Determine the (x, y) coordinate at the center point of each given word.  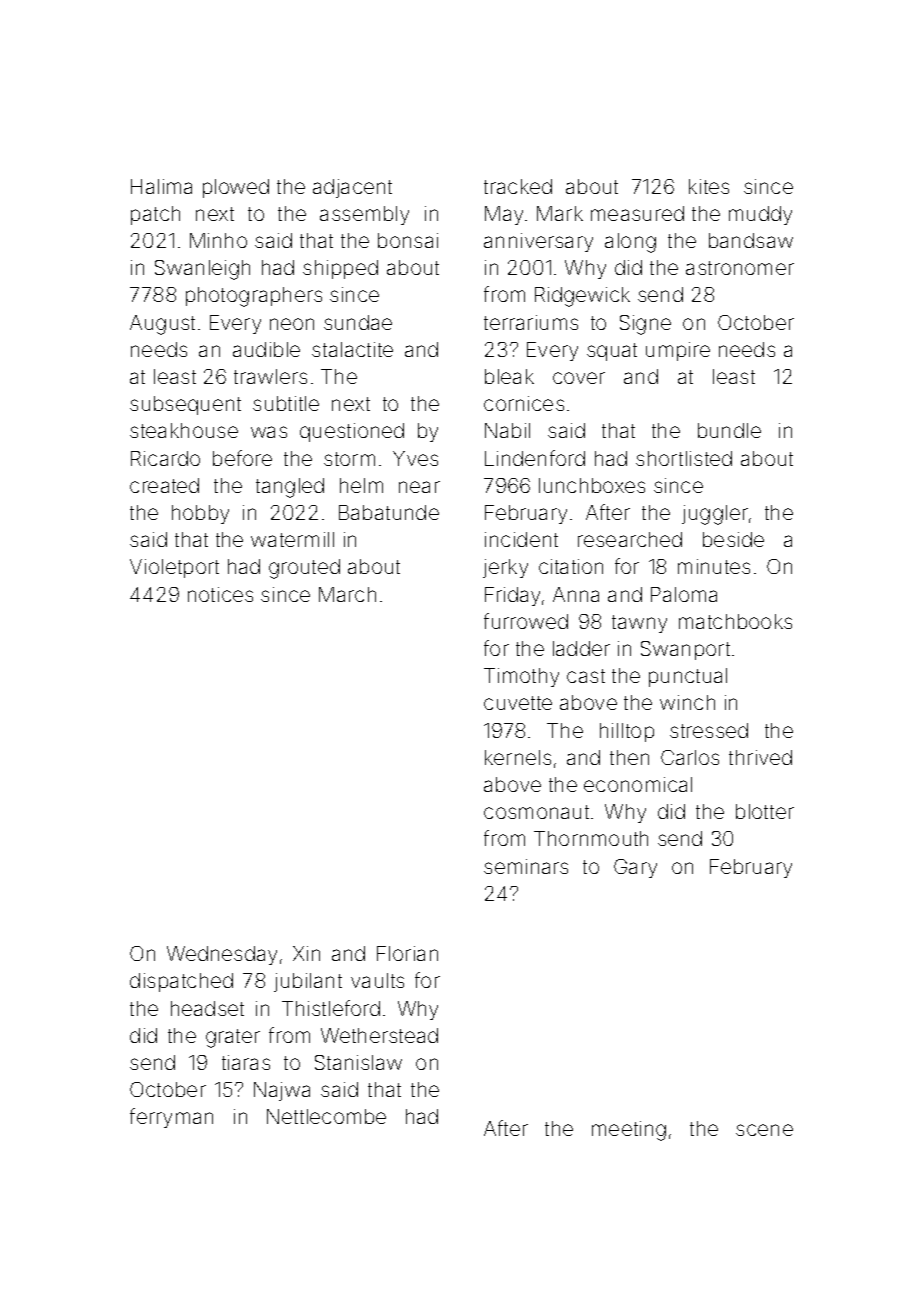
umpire (678, 351)
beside (733, 539)
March (347, 594)
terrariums (531, 322)
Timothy (521, 677)
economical (638, 784)
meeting (629, 1131)
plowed (236, 188)
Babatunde (389, 512)
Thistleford (331, 1008)
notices (220, 594)
